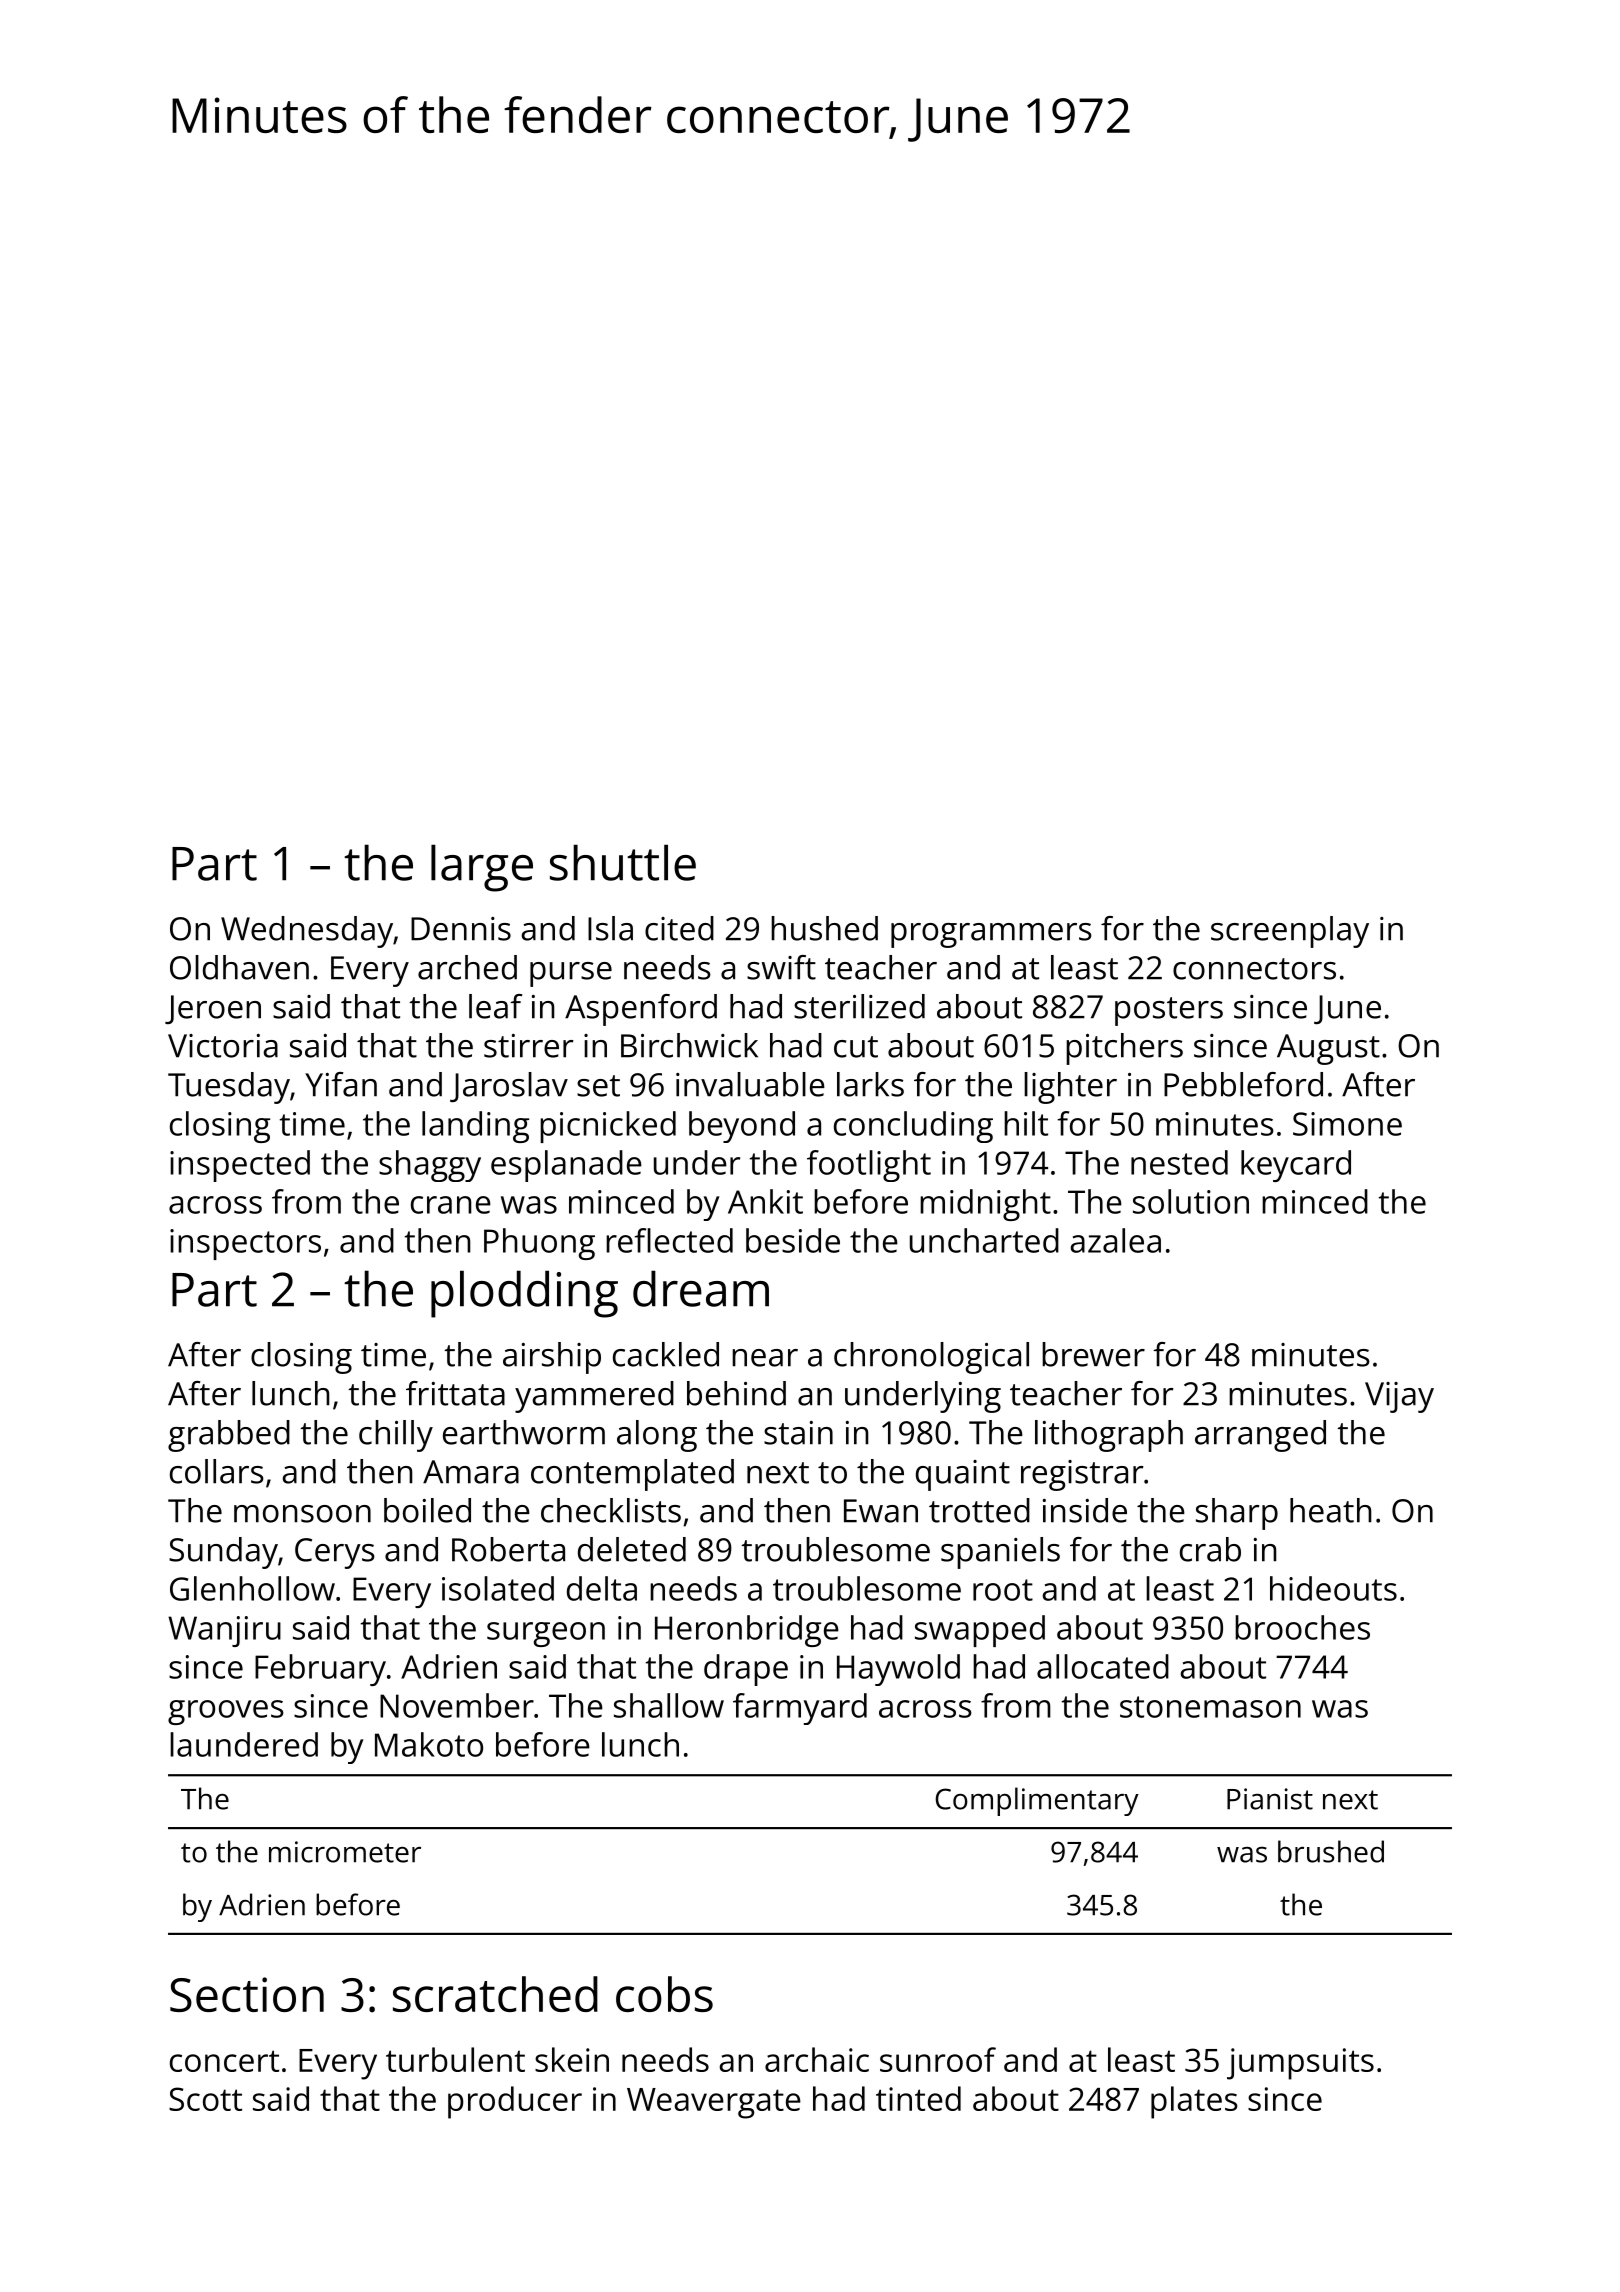  I want to click on brooches, so click(1302, 1627).
